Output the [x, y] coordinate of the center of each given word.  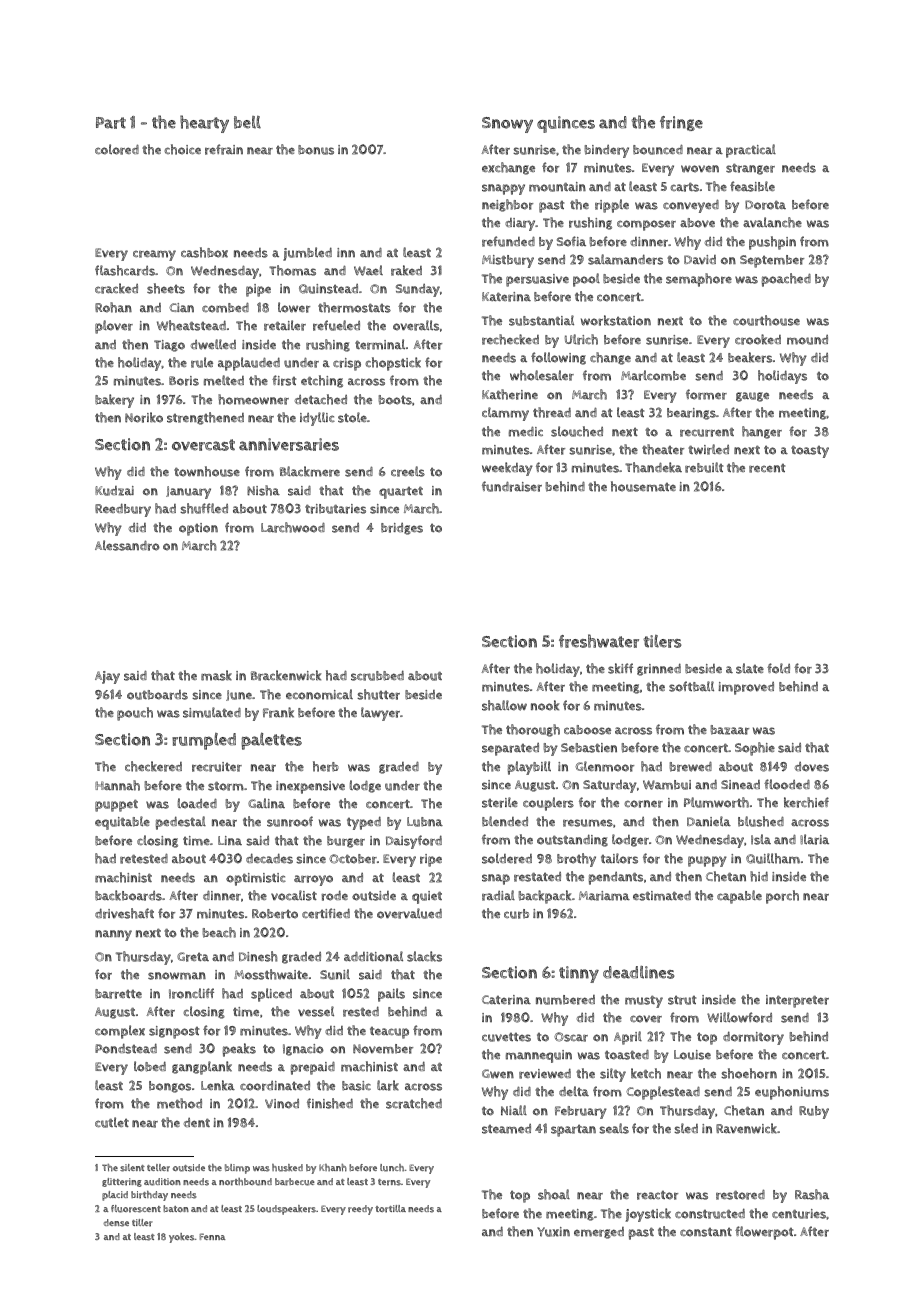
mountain [557, 187]
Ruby [814, 1112]
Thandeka [653, 467]
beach [219, 932]
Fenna [212, 1236]
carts [684, 187]
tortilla [390, 1209]
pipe [258, 290]
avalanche [772, 222]
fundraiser [512, 486]
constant [706, 1232]
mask [216, 675]
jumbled [307, 254]
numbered [565, 1000]
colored [117, 149]
